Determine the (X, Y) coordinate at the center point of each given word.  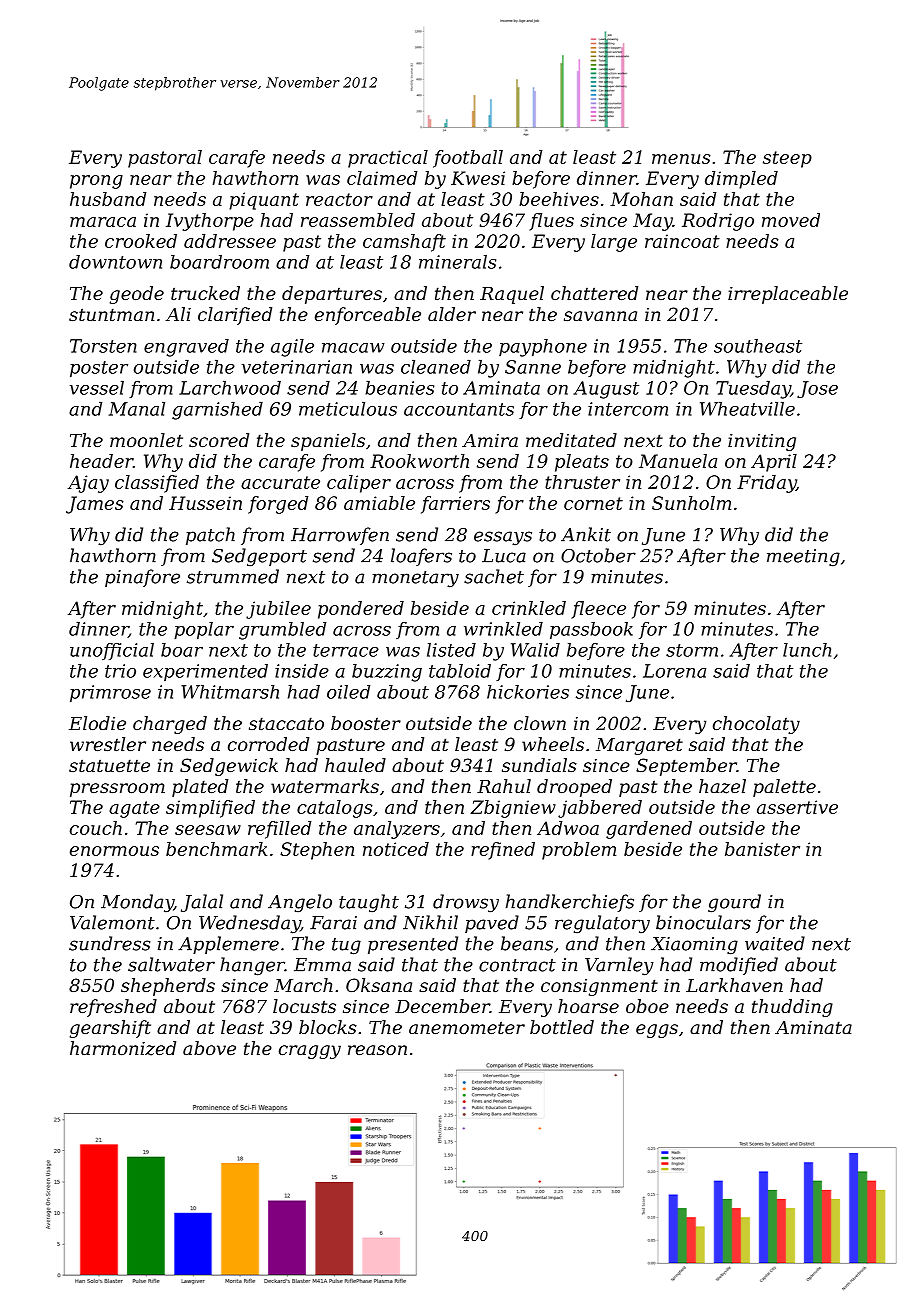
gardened (649, 830)
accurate (280, 482)
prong (96, 182)
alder (452, 314)
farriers (455, 505)
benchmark (216, 849)
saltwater (171, 964)
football (468, 159)
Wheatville (747, 409)
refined (503, 851)
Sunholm (691, 503)
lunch (807, 650)
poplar (204, 631)
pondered (361, 610)
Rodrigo (718, 222)
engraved (186, 348)
